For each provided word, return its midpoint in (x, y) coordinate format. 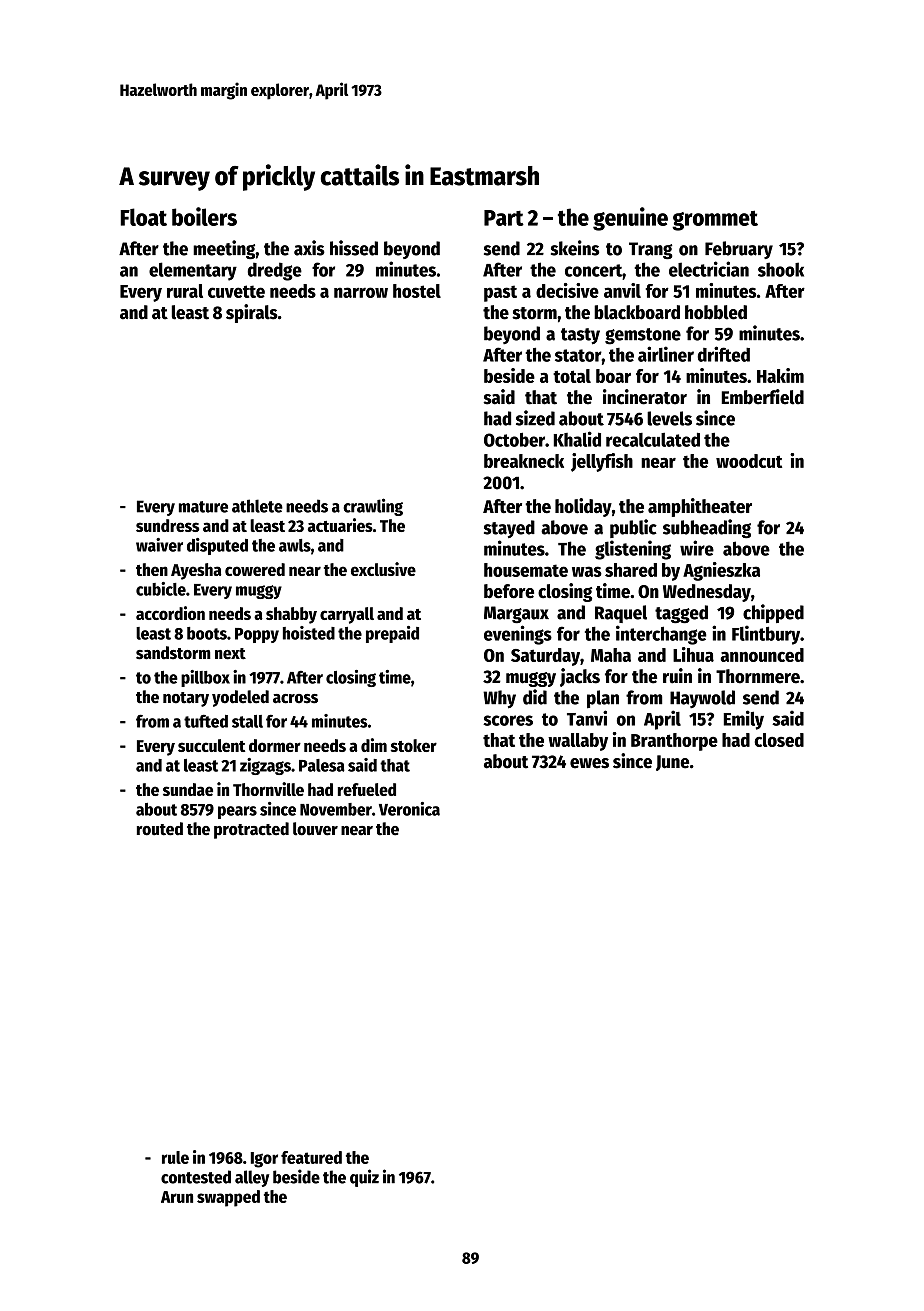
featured (311, 1157)
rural (185, 291)
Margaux (516, 614)
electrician (709, 269)
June (672, 763)
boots (207, 633)
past (500, 293)
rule (175, 1157)
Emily (744, 720)
